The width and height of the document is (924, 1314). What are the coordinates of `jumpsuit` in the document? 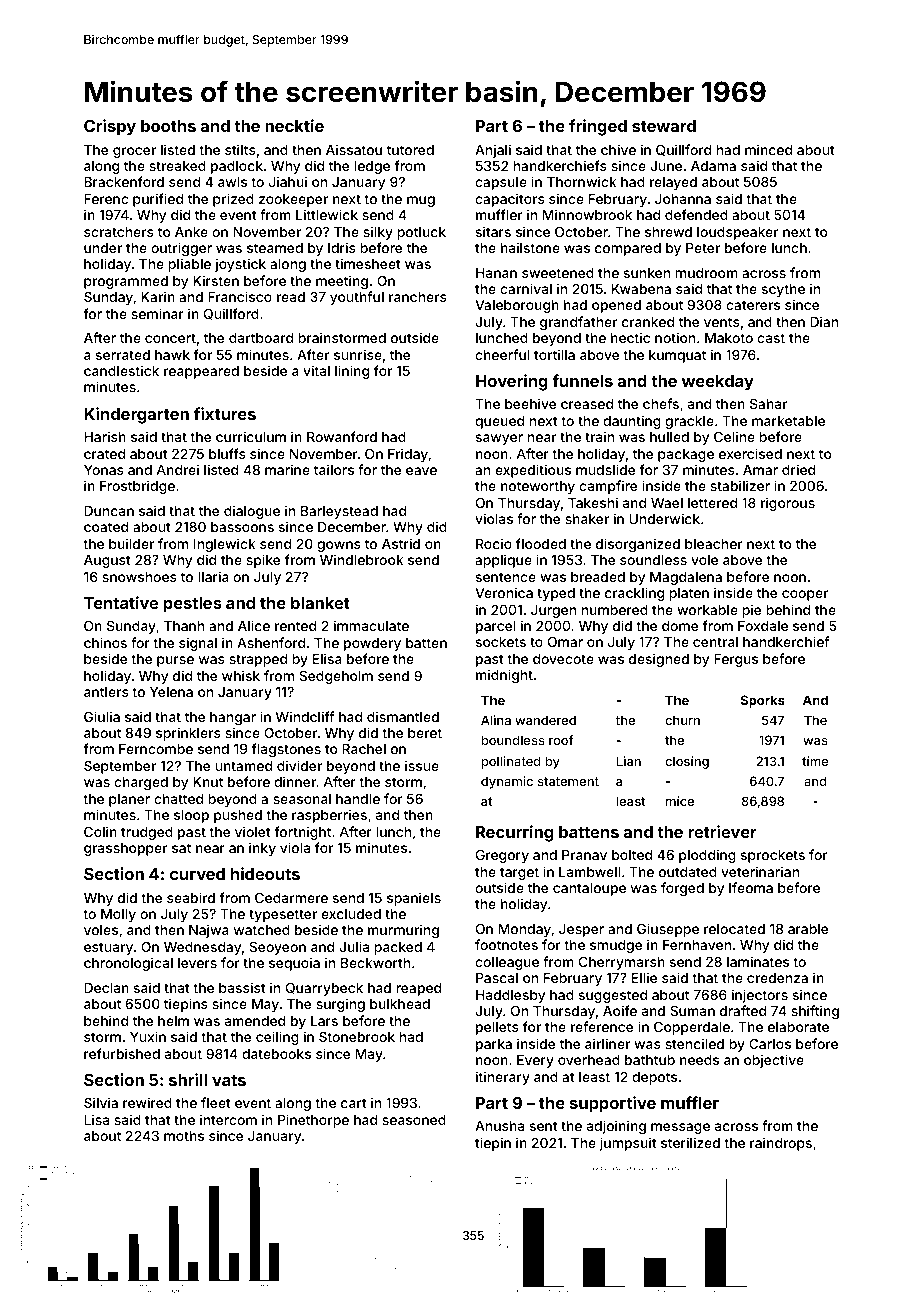 It's located at (628, 1144).
